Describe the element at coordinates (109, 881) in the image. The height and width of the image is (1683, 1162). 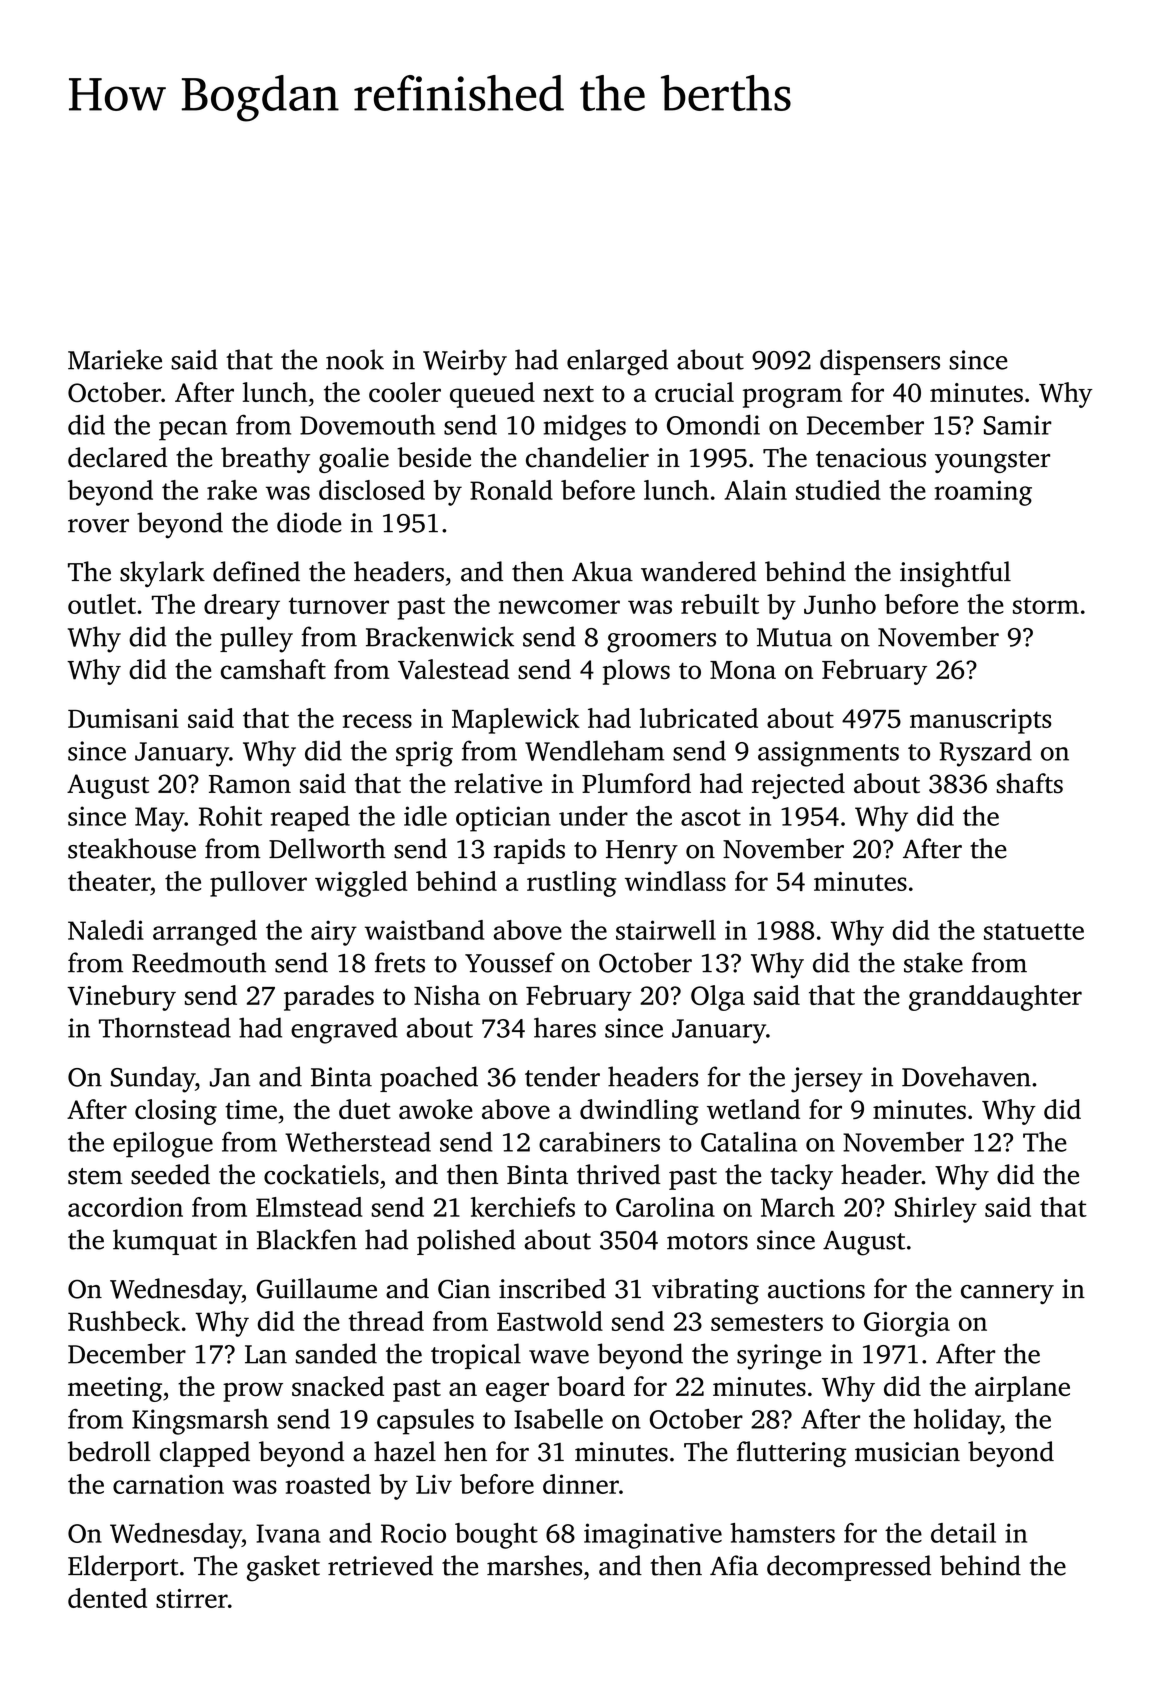
I see `theater` at that location.
